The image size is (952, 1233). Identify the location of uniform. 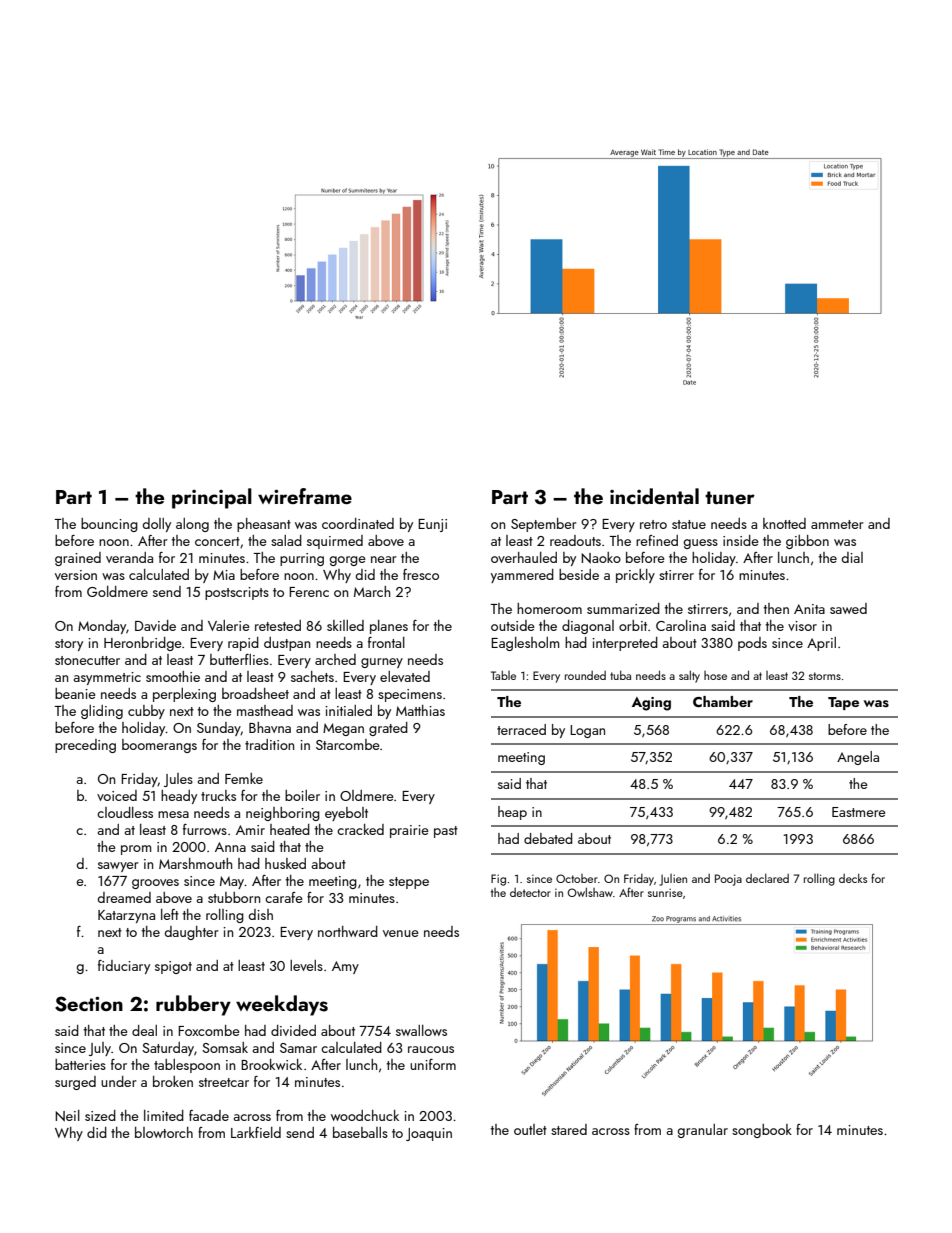
(433, 1064).
